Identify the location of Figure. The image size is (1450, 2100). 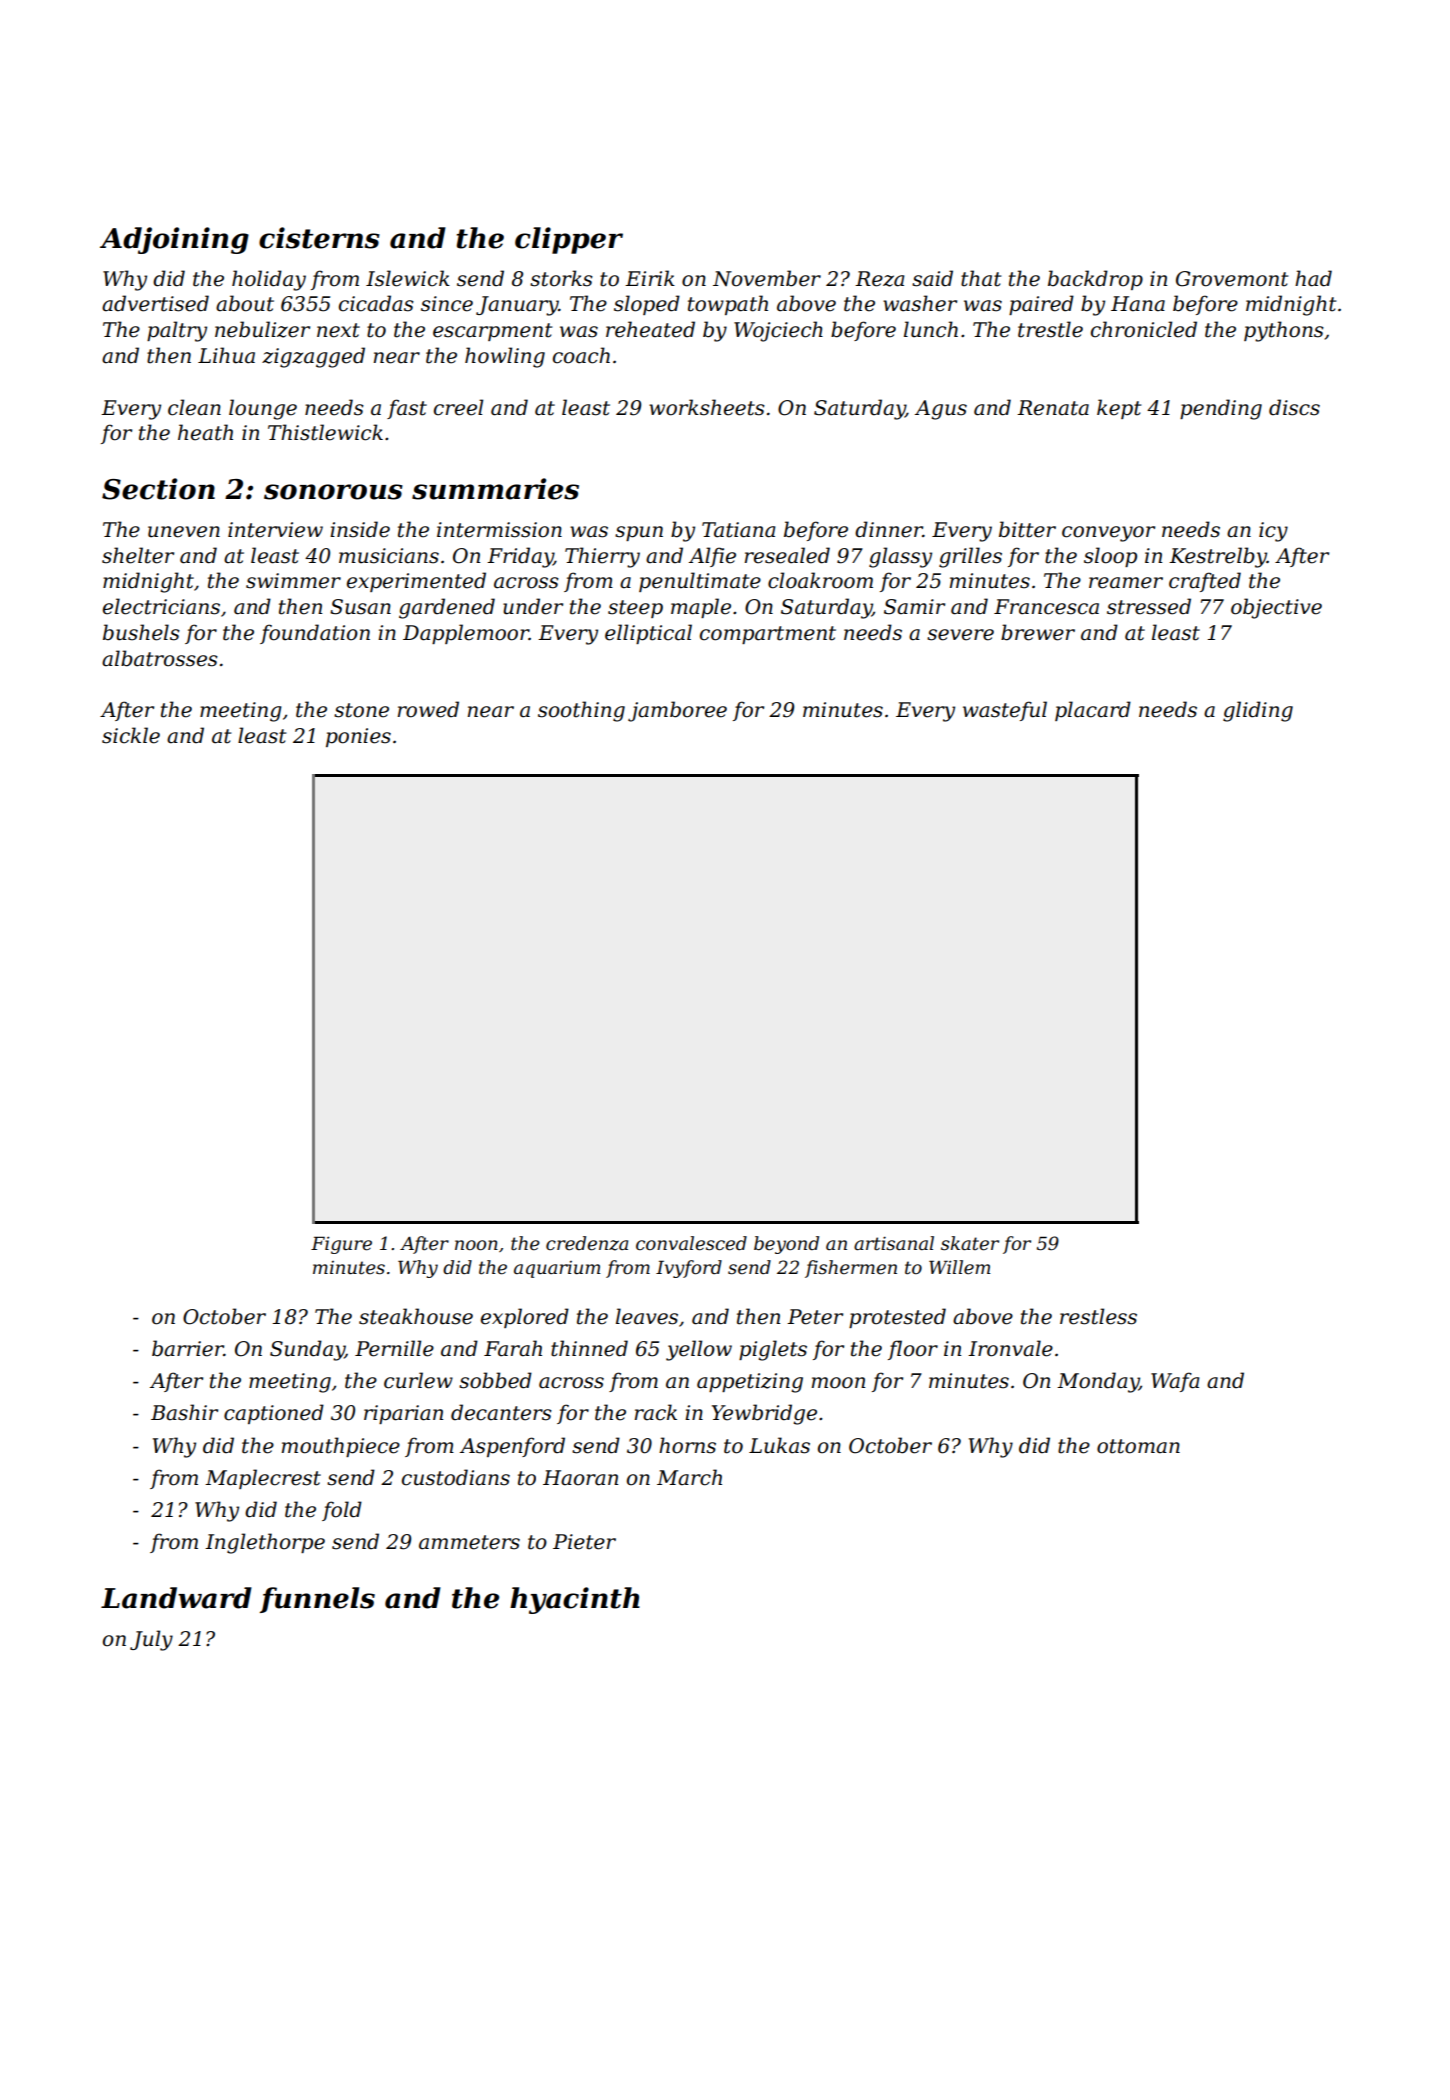
(341, 1245).
